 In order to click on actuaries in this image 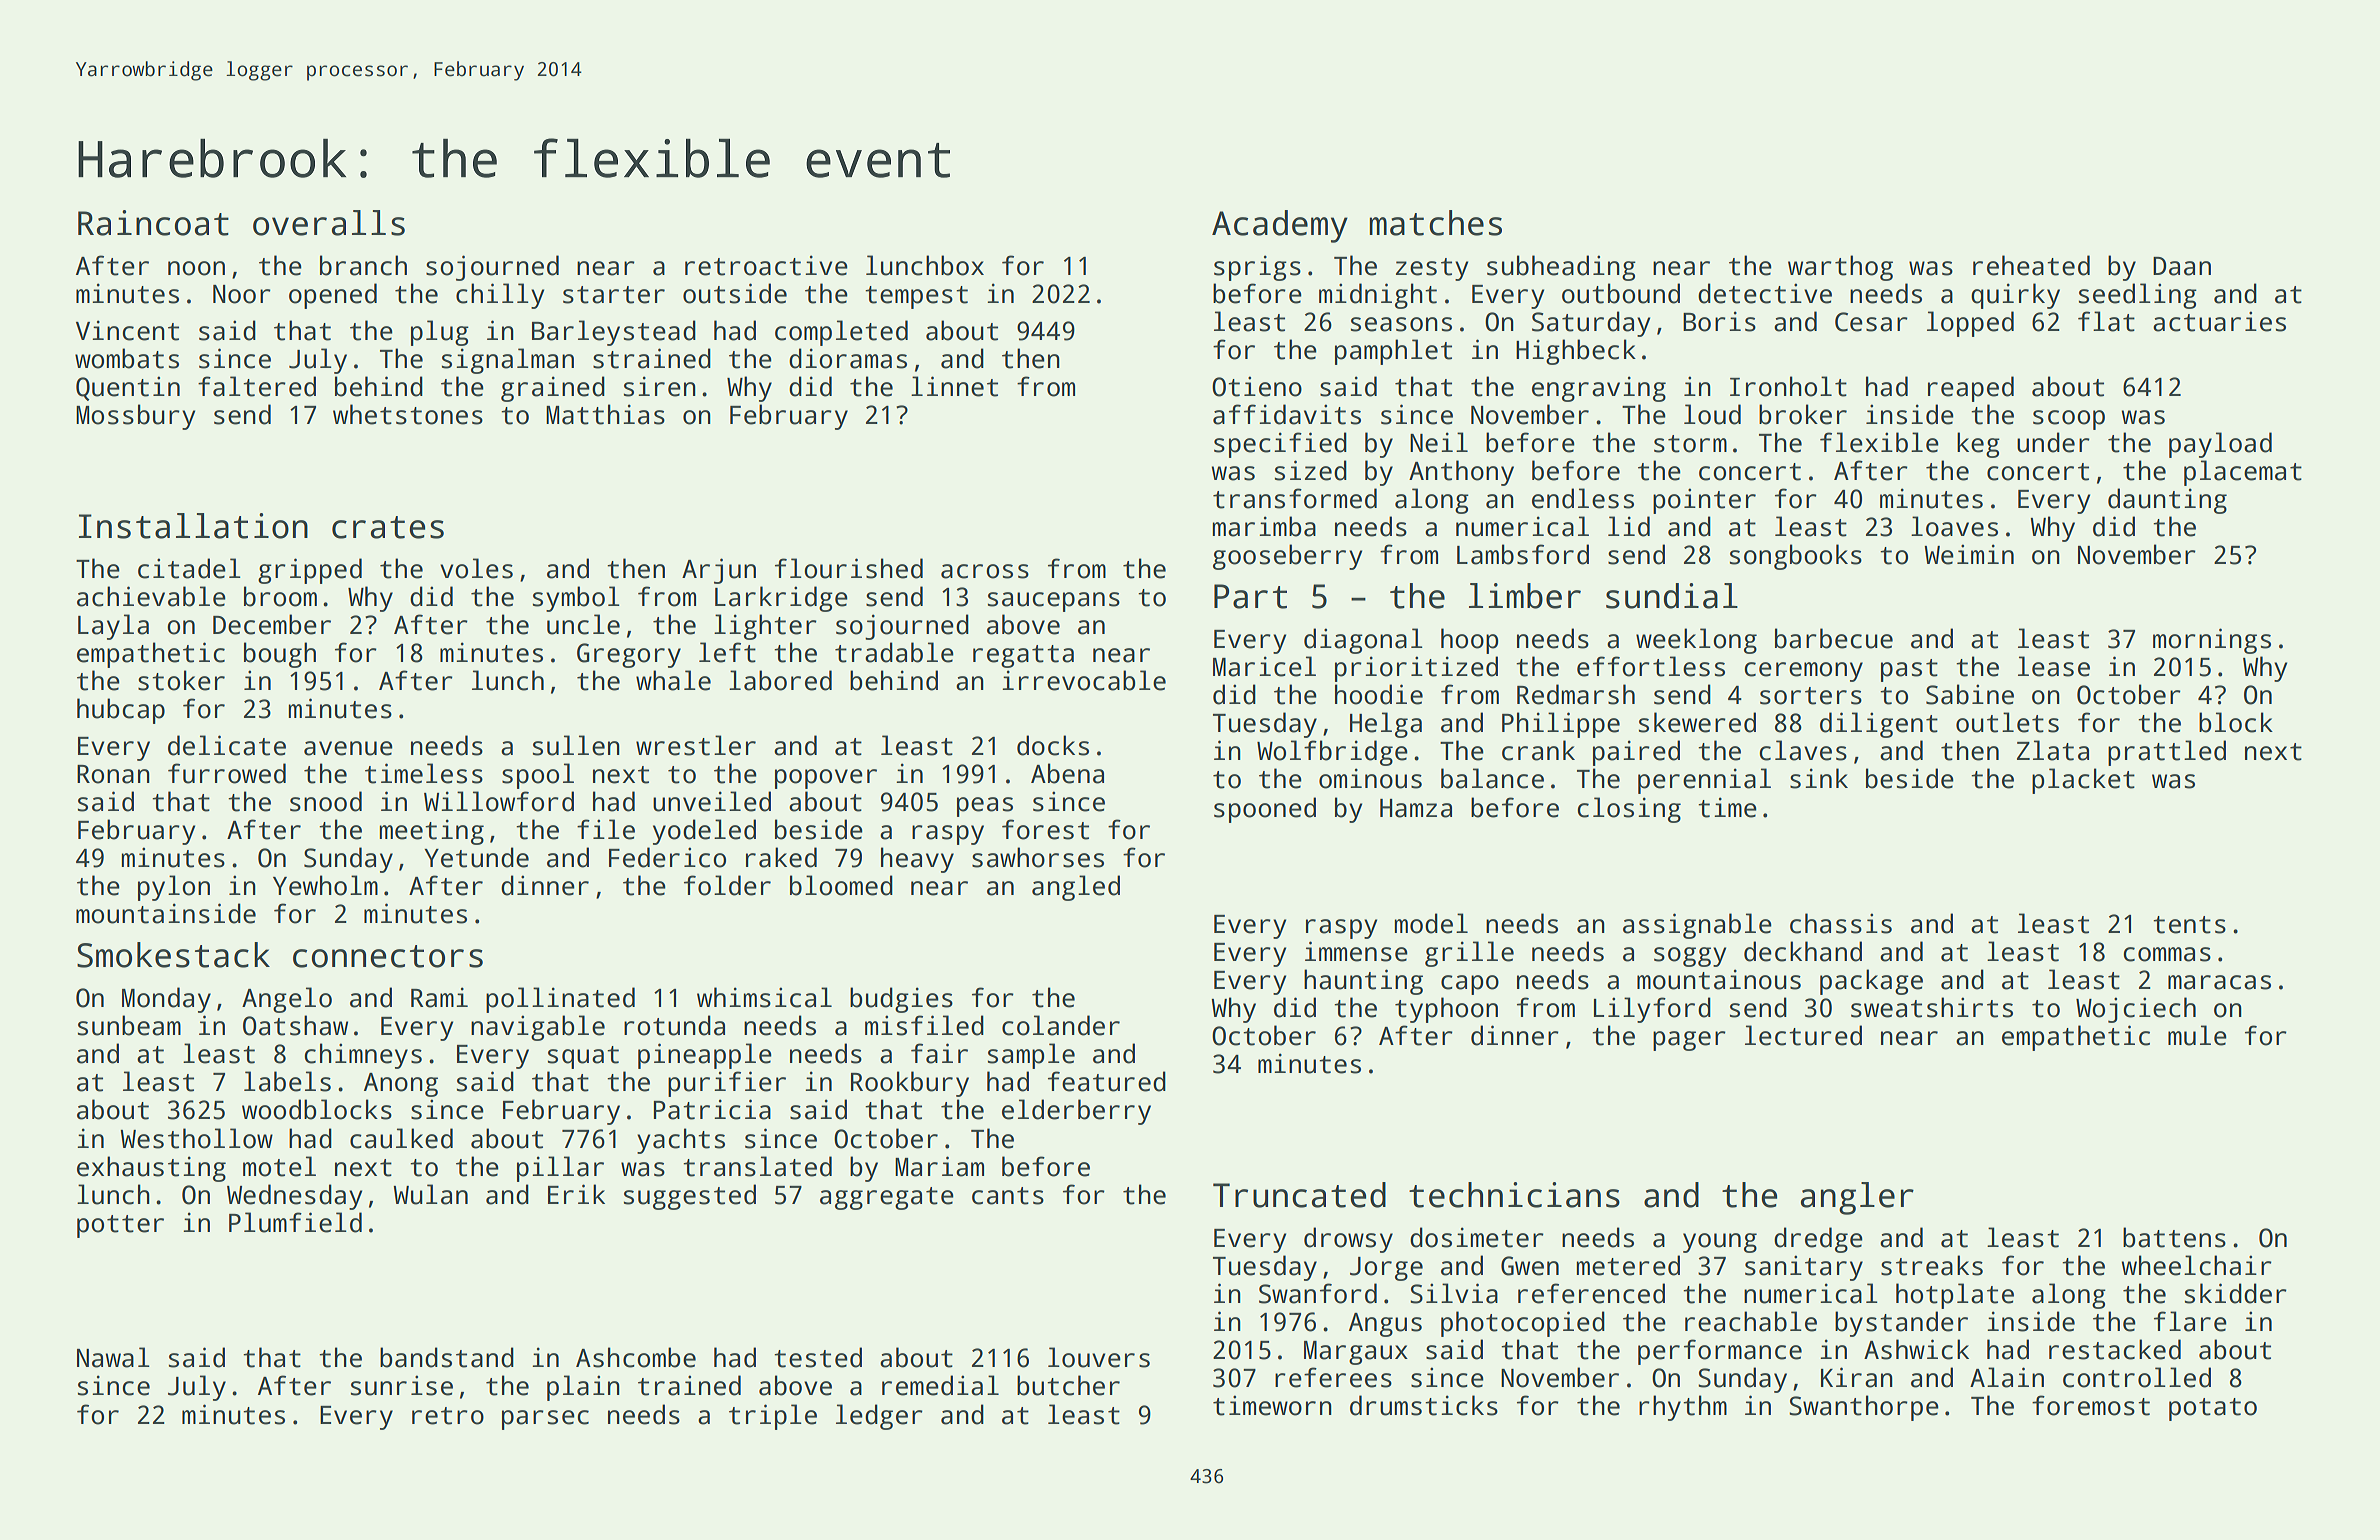, I will do `click(2219, 321)`.
